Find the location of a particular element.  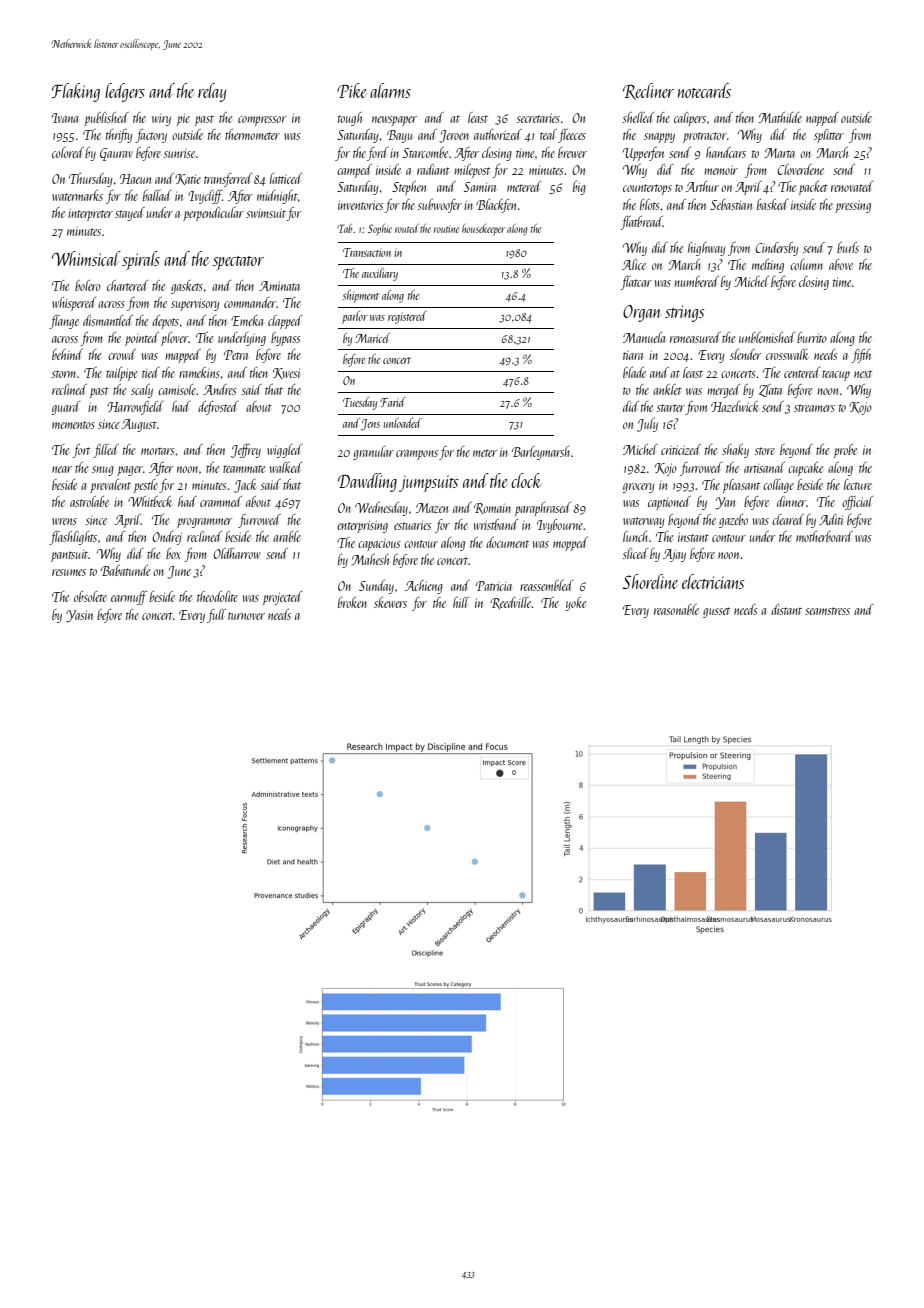

Flaking is located at coordinates (76, 92).
